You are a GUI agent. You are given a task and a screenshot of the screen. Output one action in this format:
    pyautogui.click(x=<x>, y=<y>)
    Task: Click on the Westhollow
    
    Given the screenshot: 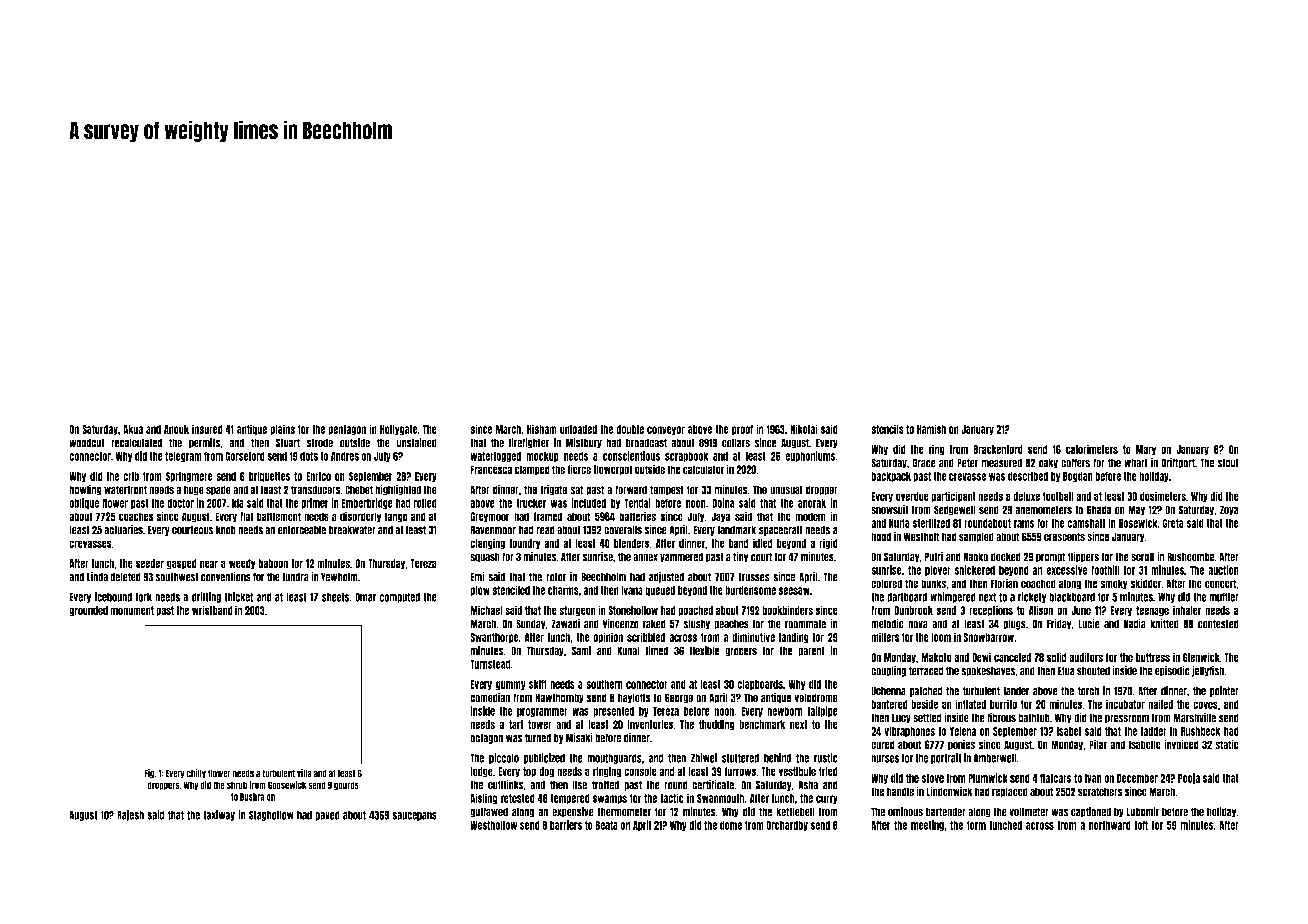 What is the action you would take?
    pyautogui.click(x=493, y=825)
